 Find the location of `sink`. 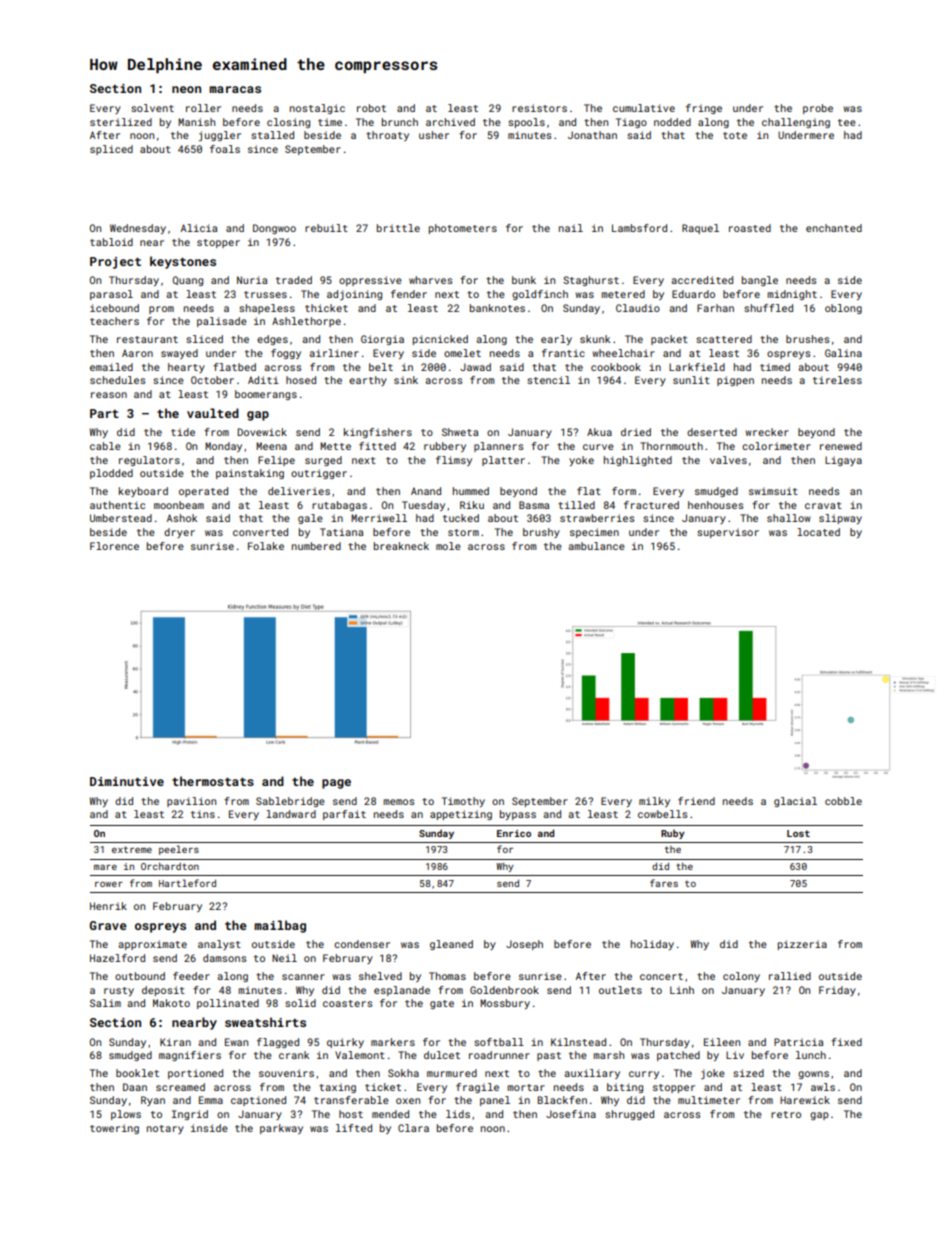

sink is located at coordinates (406, 380).
